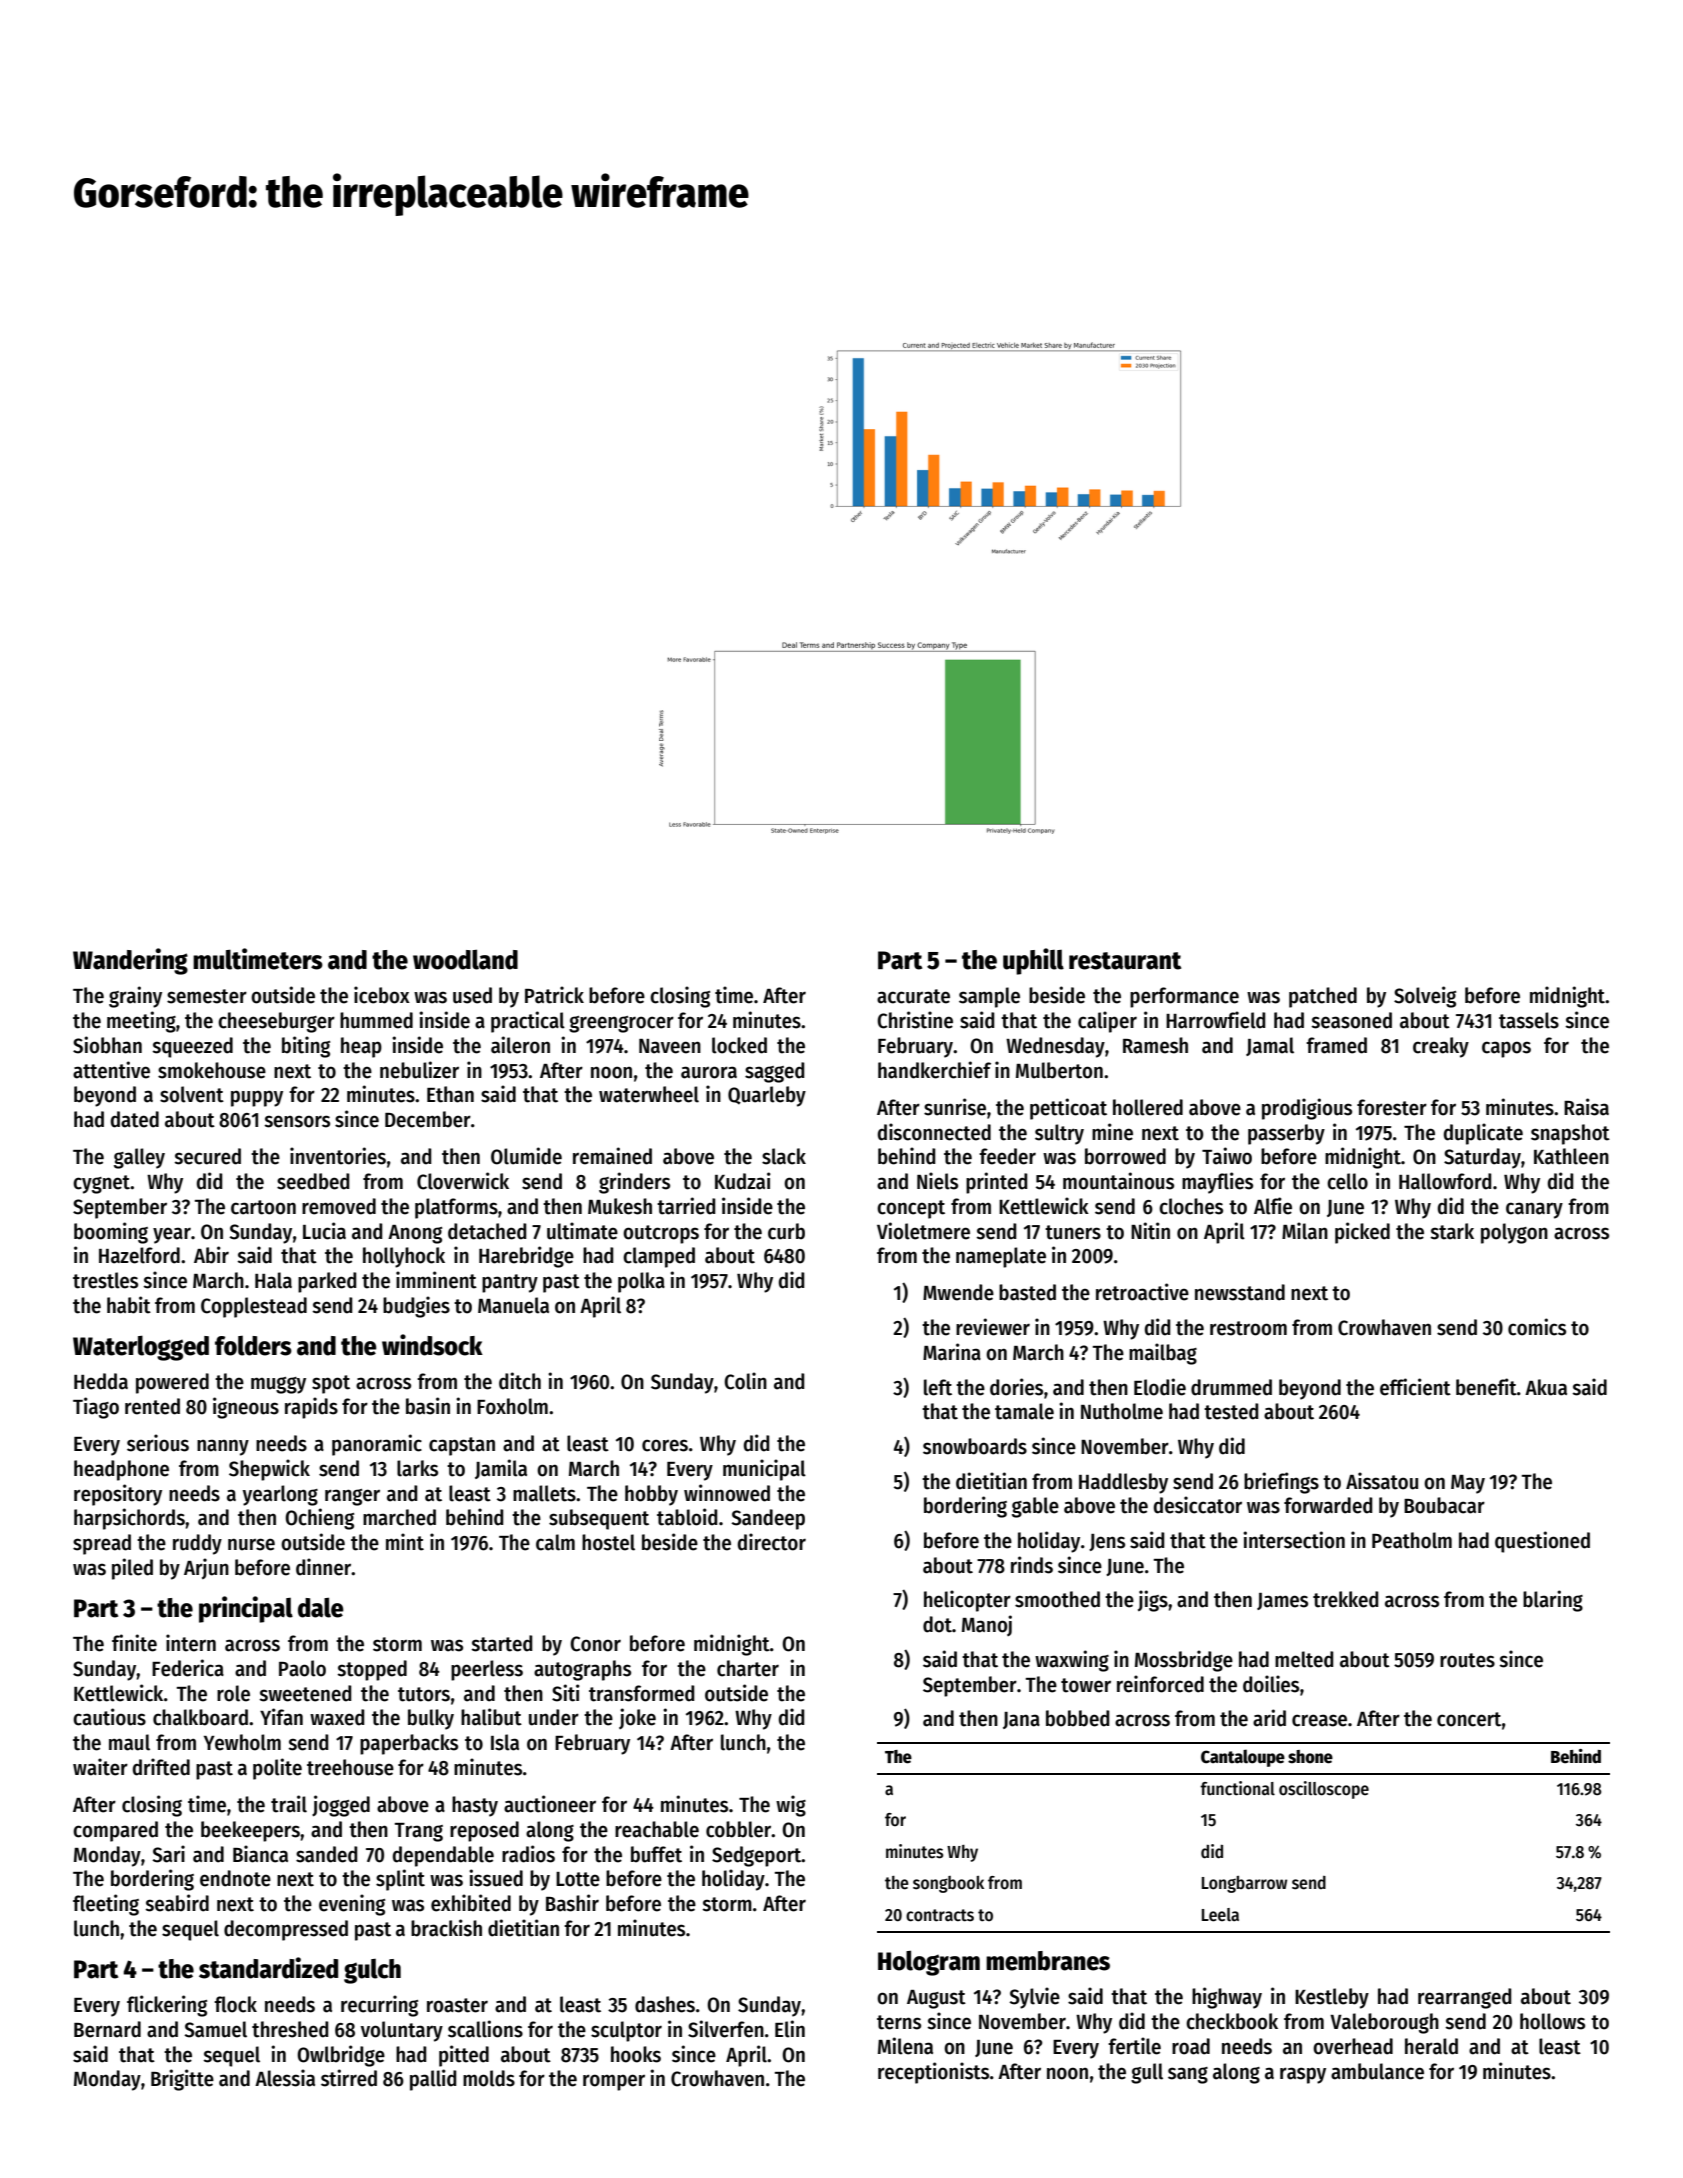 The width and height of the document is (1683, 2178). Describe the element at coordinates (1415, 1387) in the document. I see `efficient` at that location.
